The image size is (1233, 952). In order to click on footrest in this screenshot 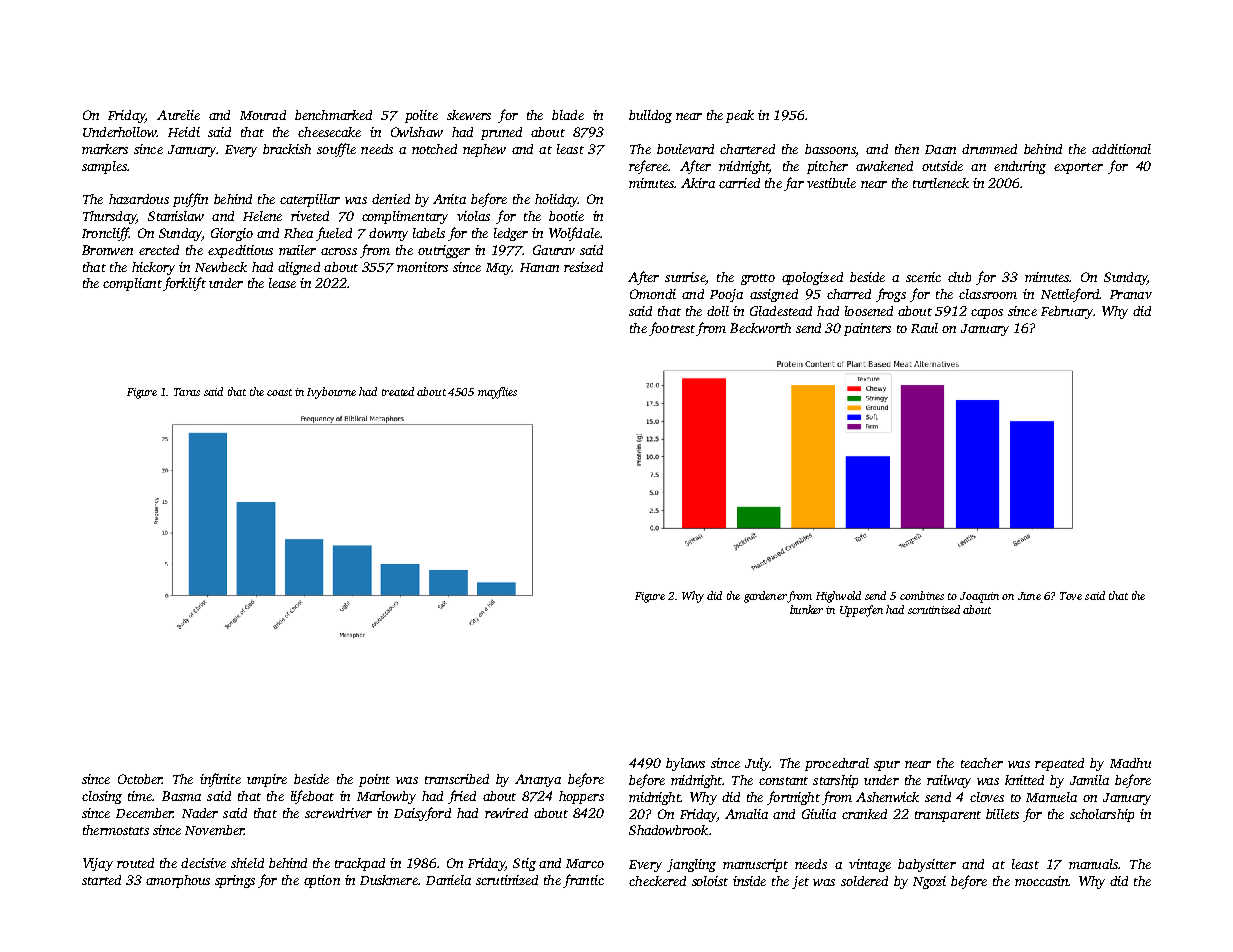, I will do `click(672, 329)`.
